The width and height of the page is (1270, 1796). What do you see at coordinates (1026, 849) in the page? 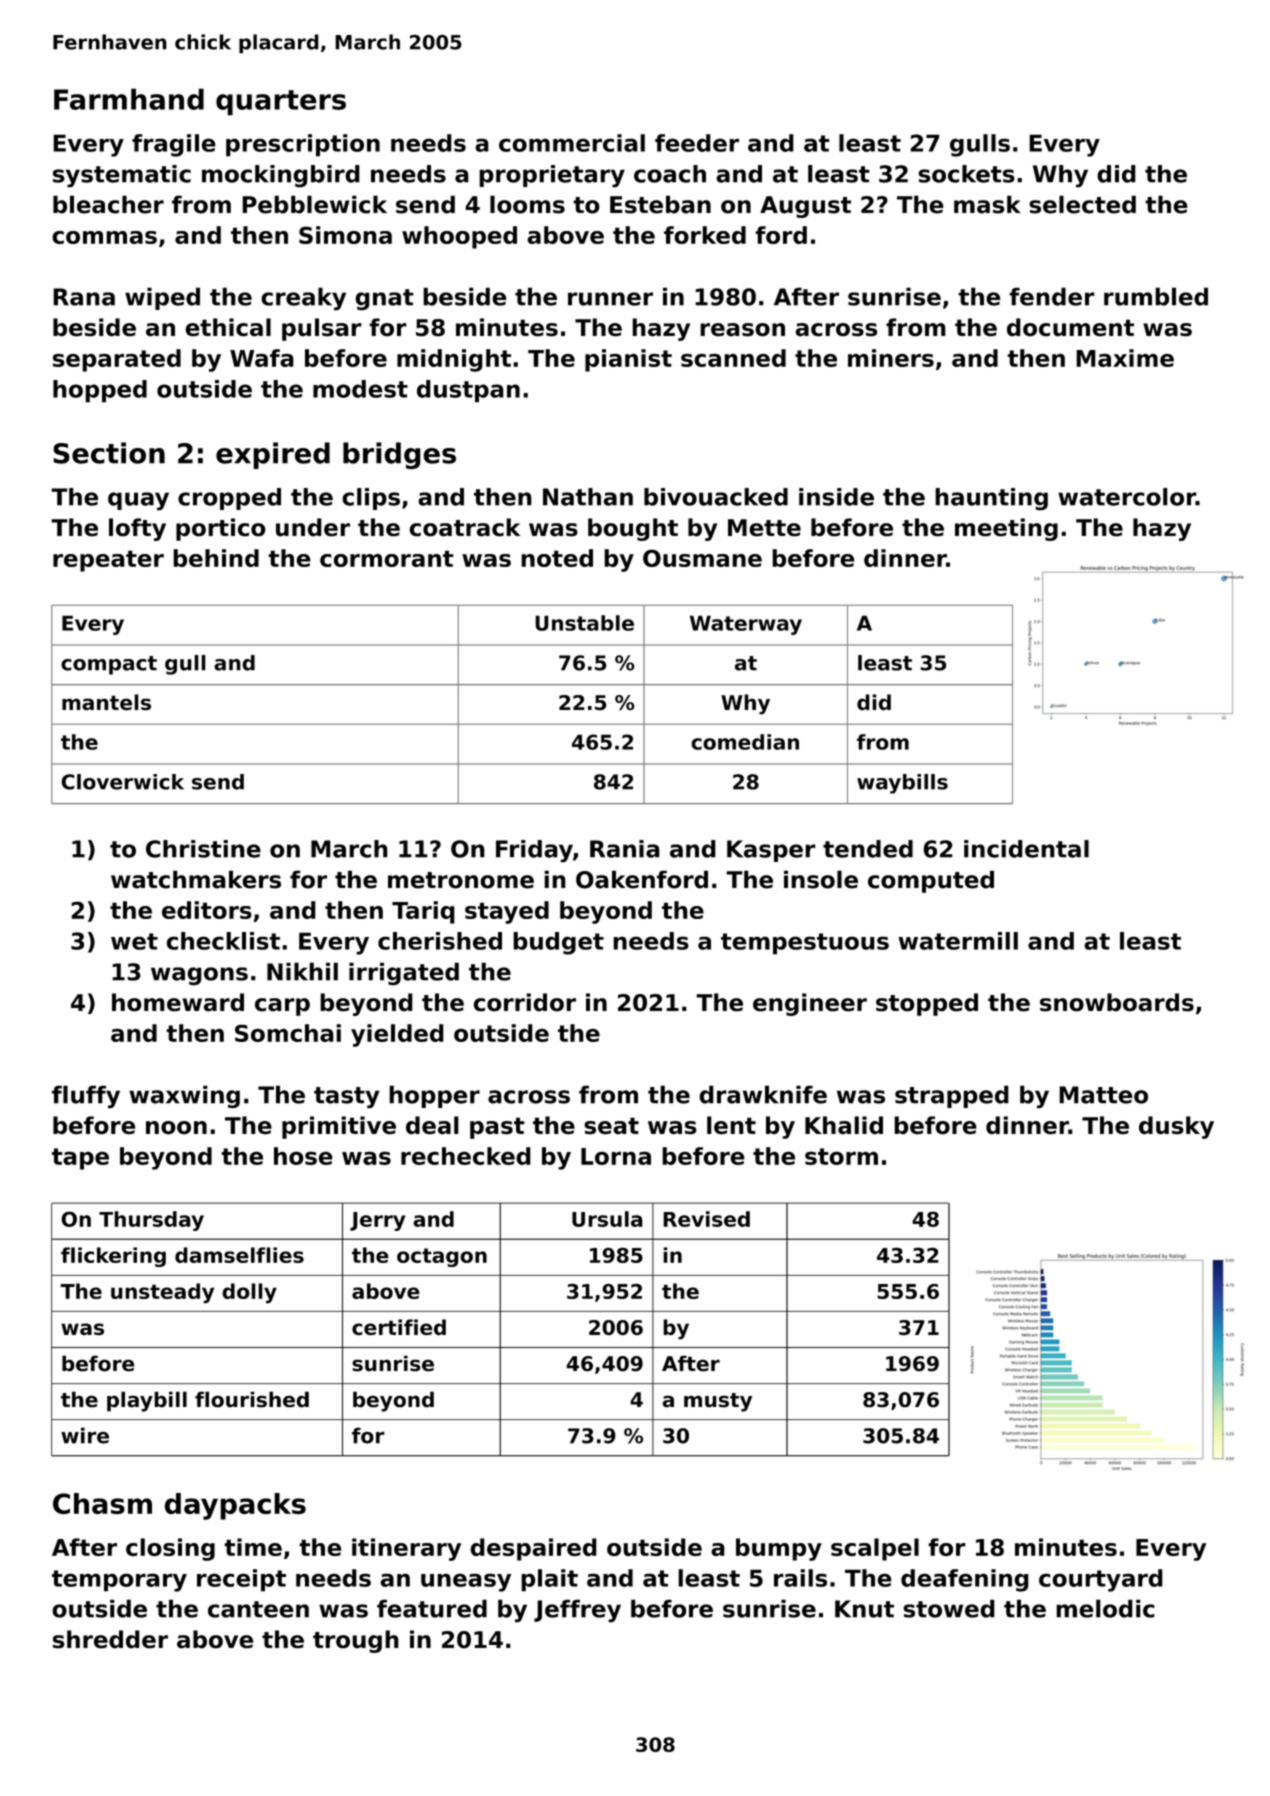
I see `incidental` at bounding box center [1026, 849].
